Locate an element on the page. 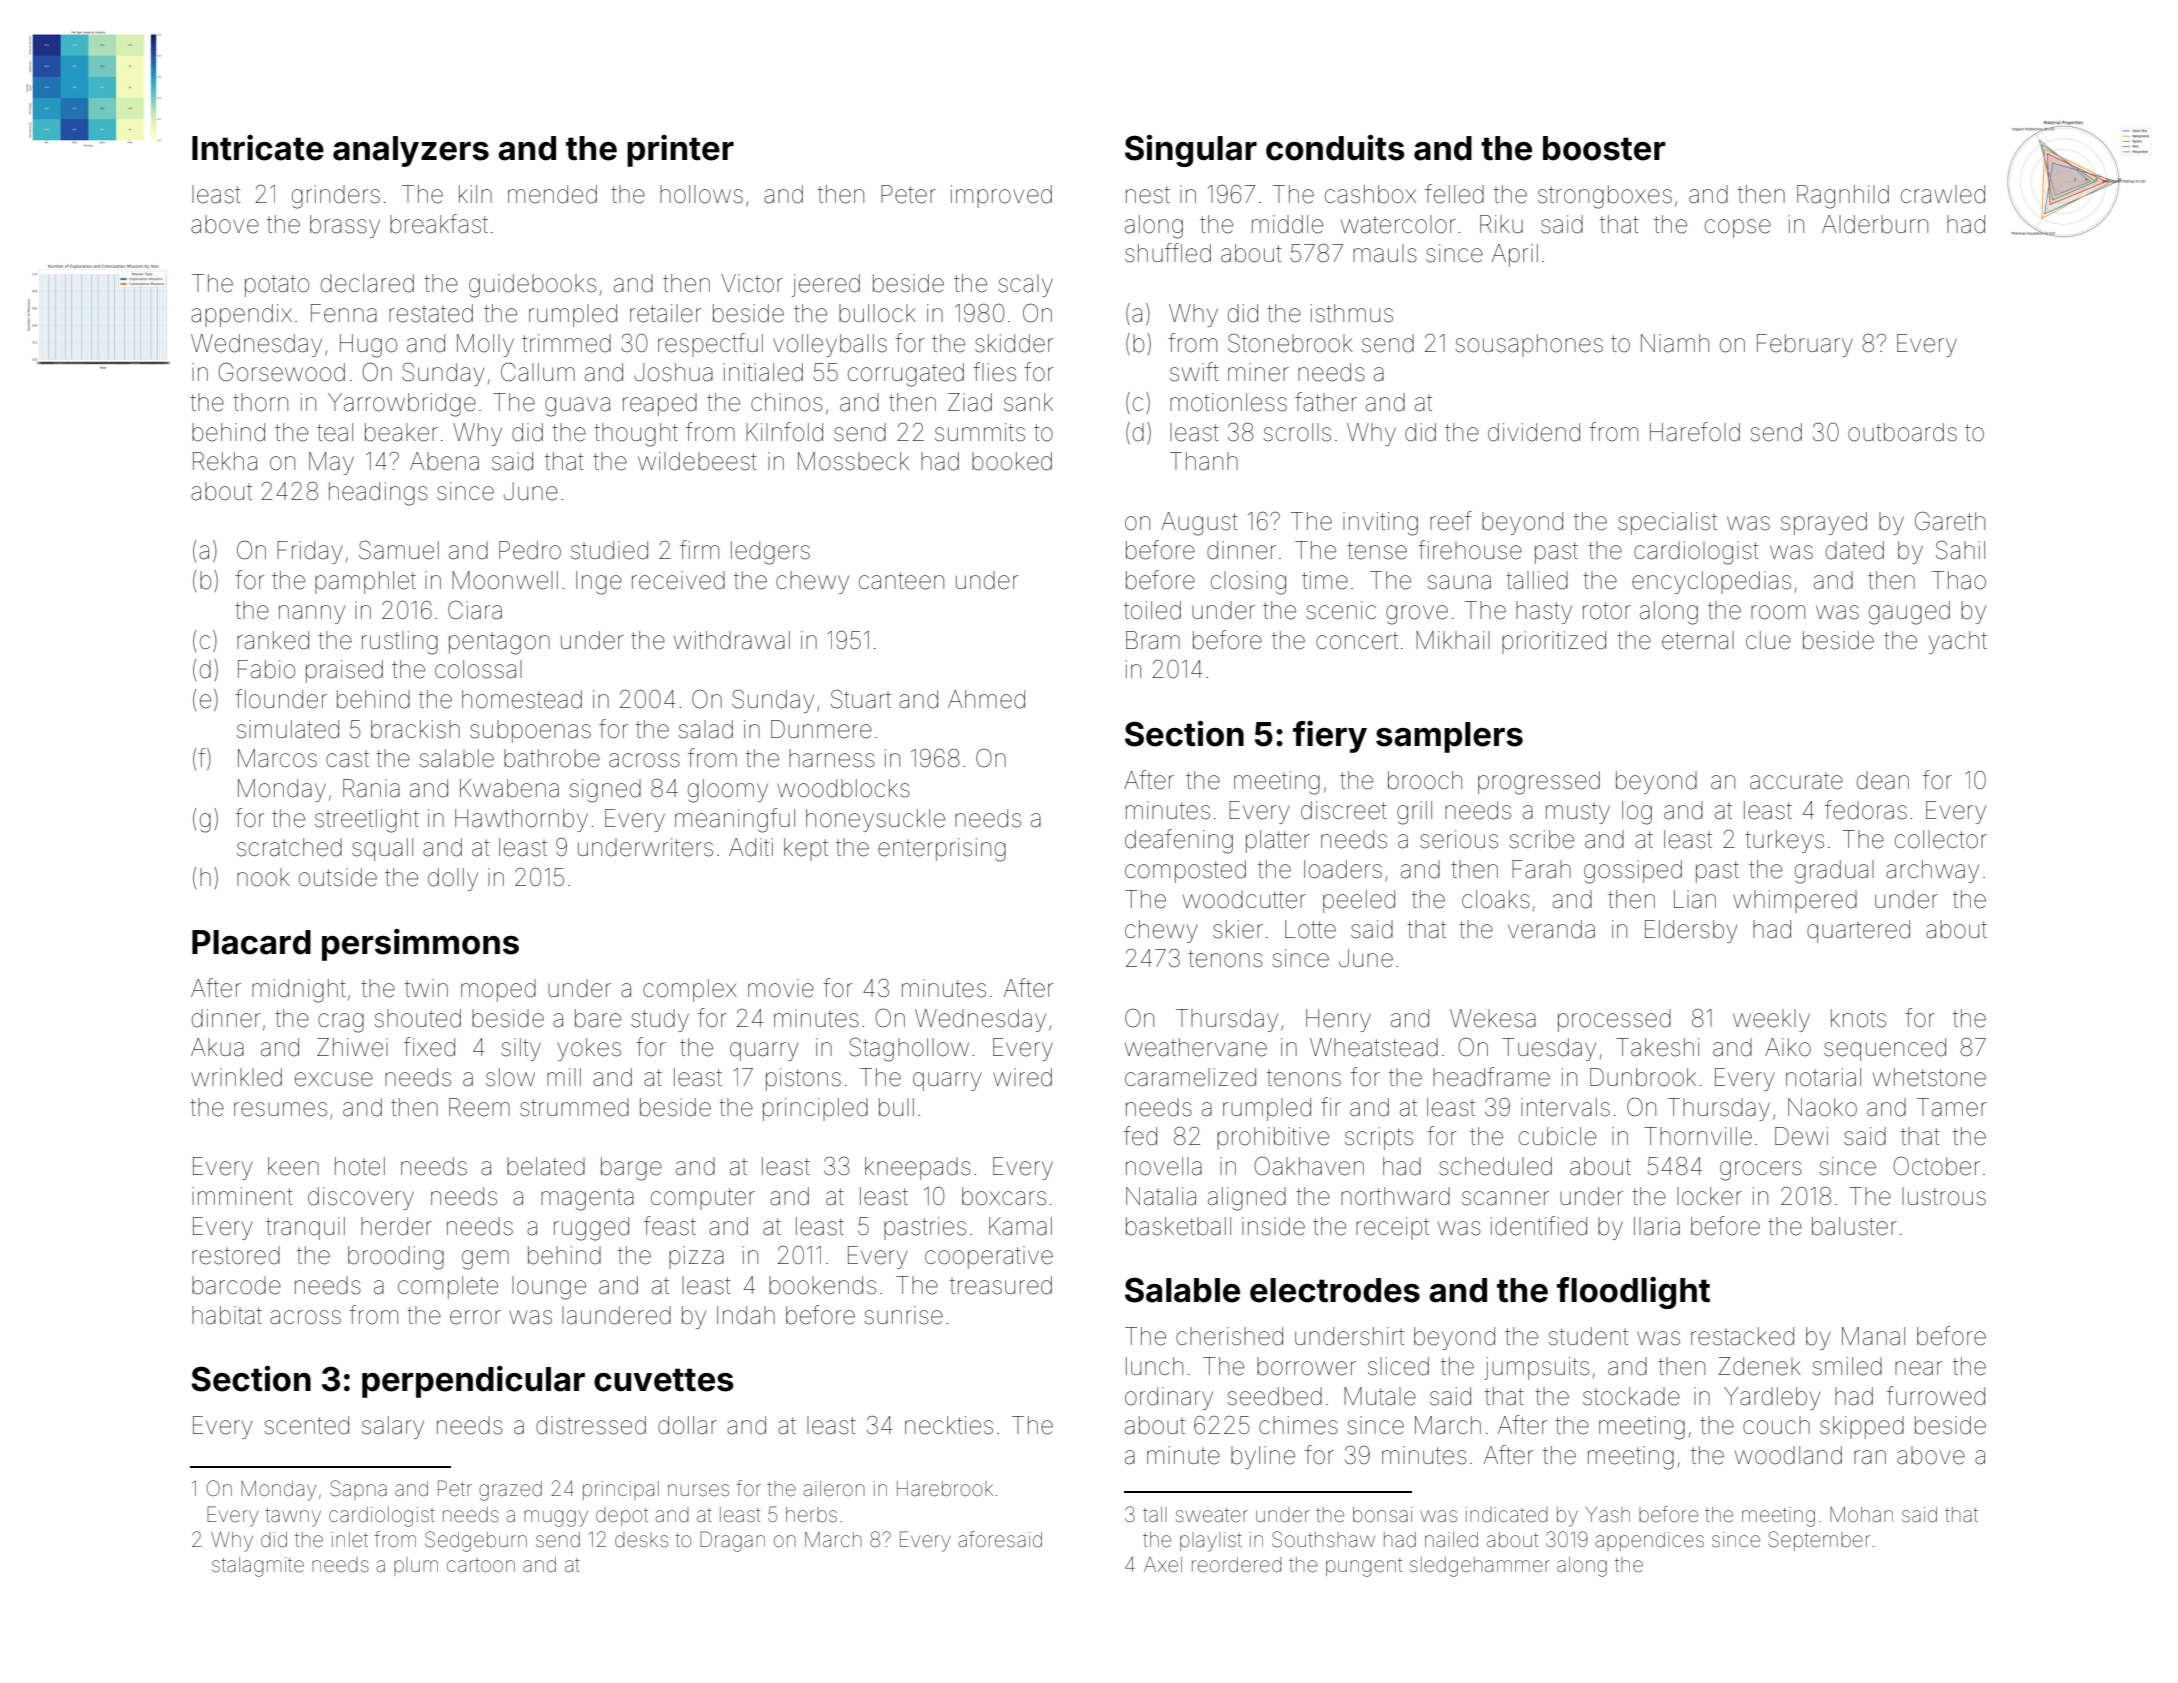 The width and height of the document is (2178, 1683). Intricate is located at coordinates (258, 148).
